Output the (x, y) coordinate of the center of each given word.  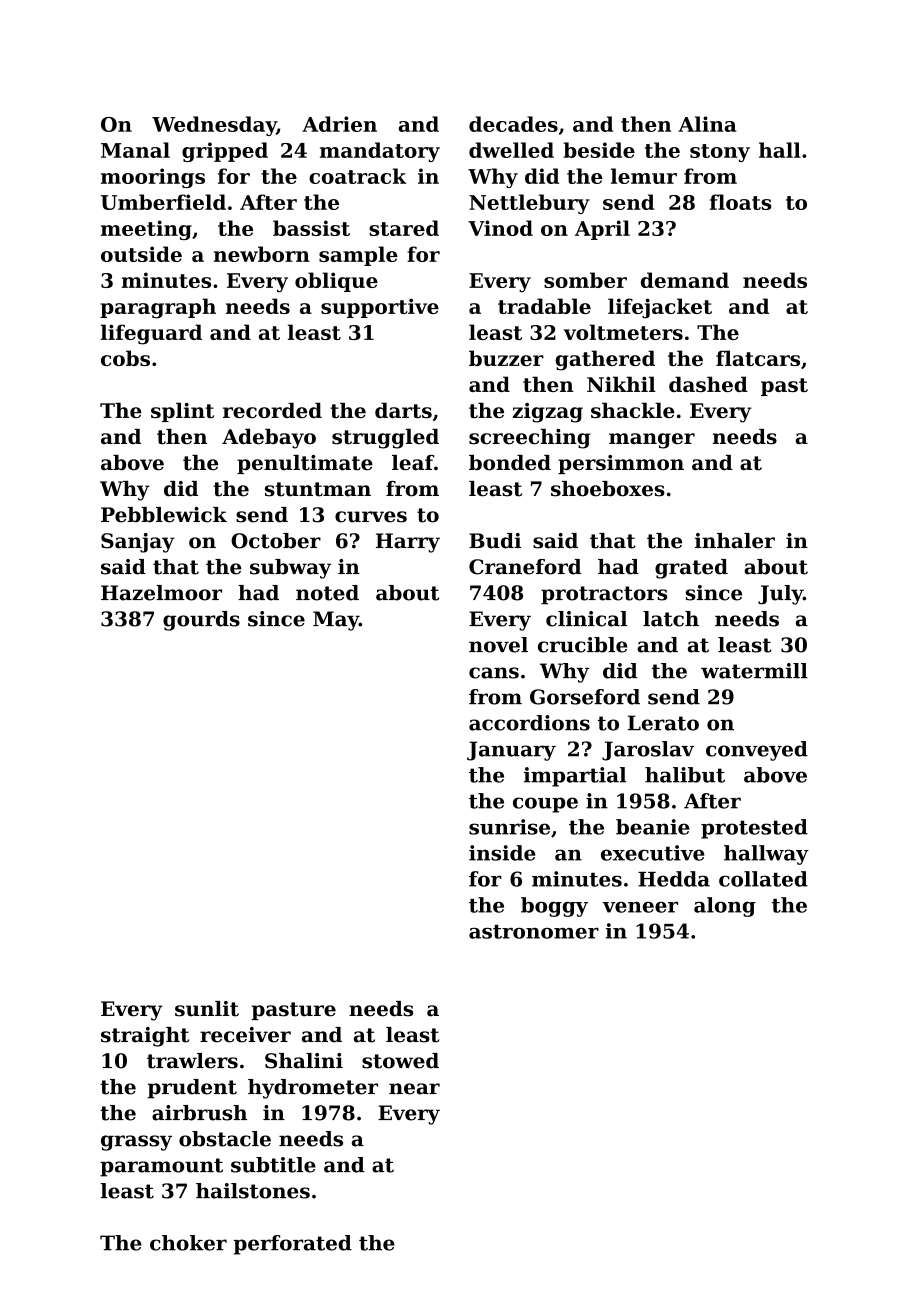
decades (513, 124)
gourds (201, 621)
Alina (707, 124)
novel (498, 645)
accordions (529, 723)
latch (671, 619)
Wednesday (214, 126)
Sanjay (138, 543)
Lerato (663, 723)
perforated (293, 1245)
